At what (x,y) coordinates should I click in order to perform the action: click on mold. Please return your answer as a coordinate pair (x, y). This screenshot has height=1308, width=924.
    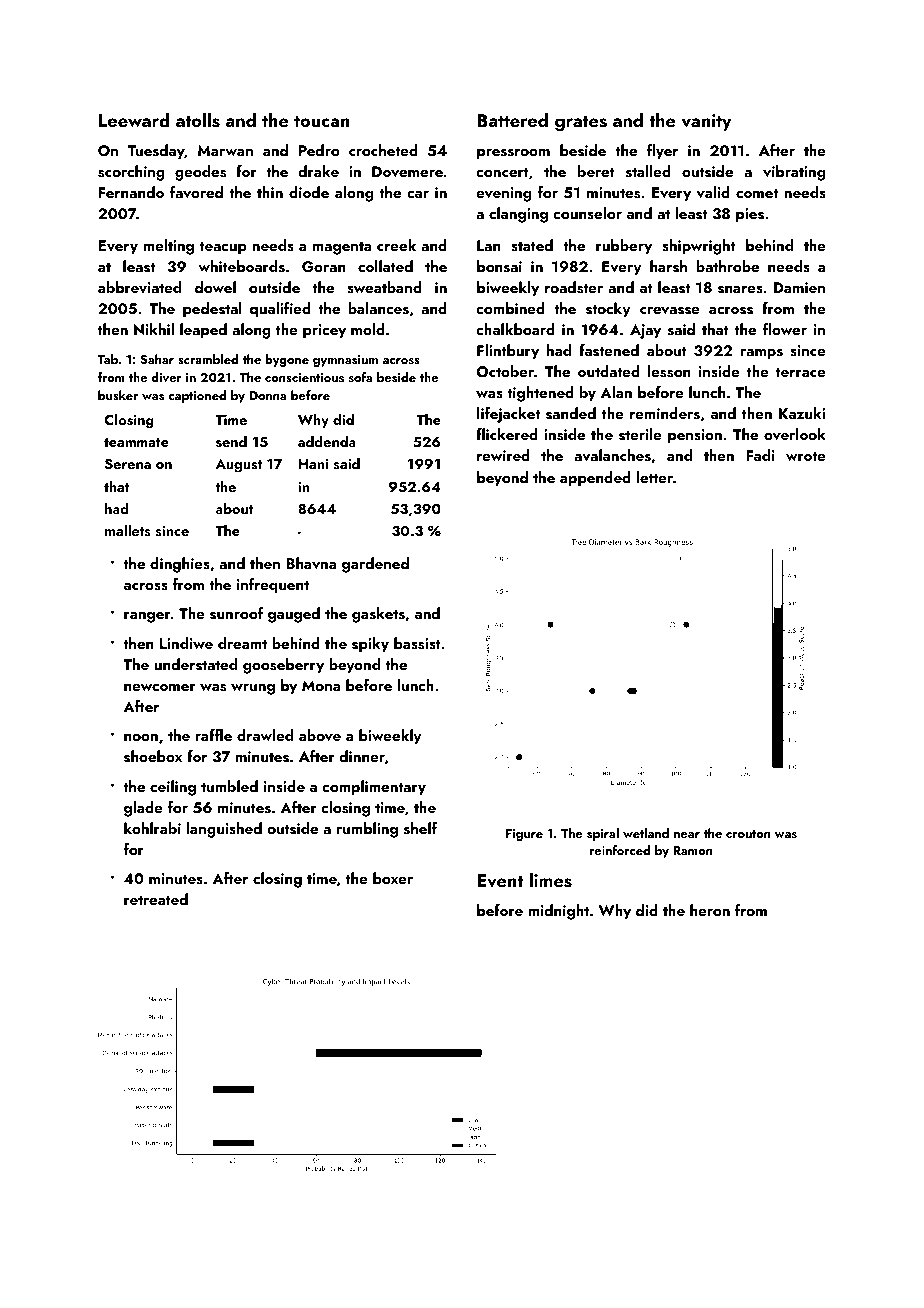
    Looking at the image, I should click on (368, 329).
